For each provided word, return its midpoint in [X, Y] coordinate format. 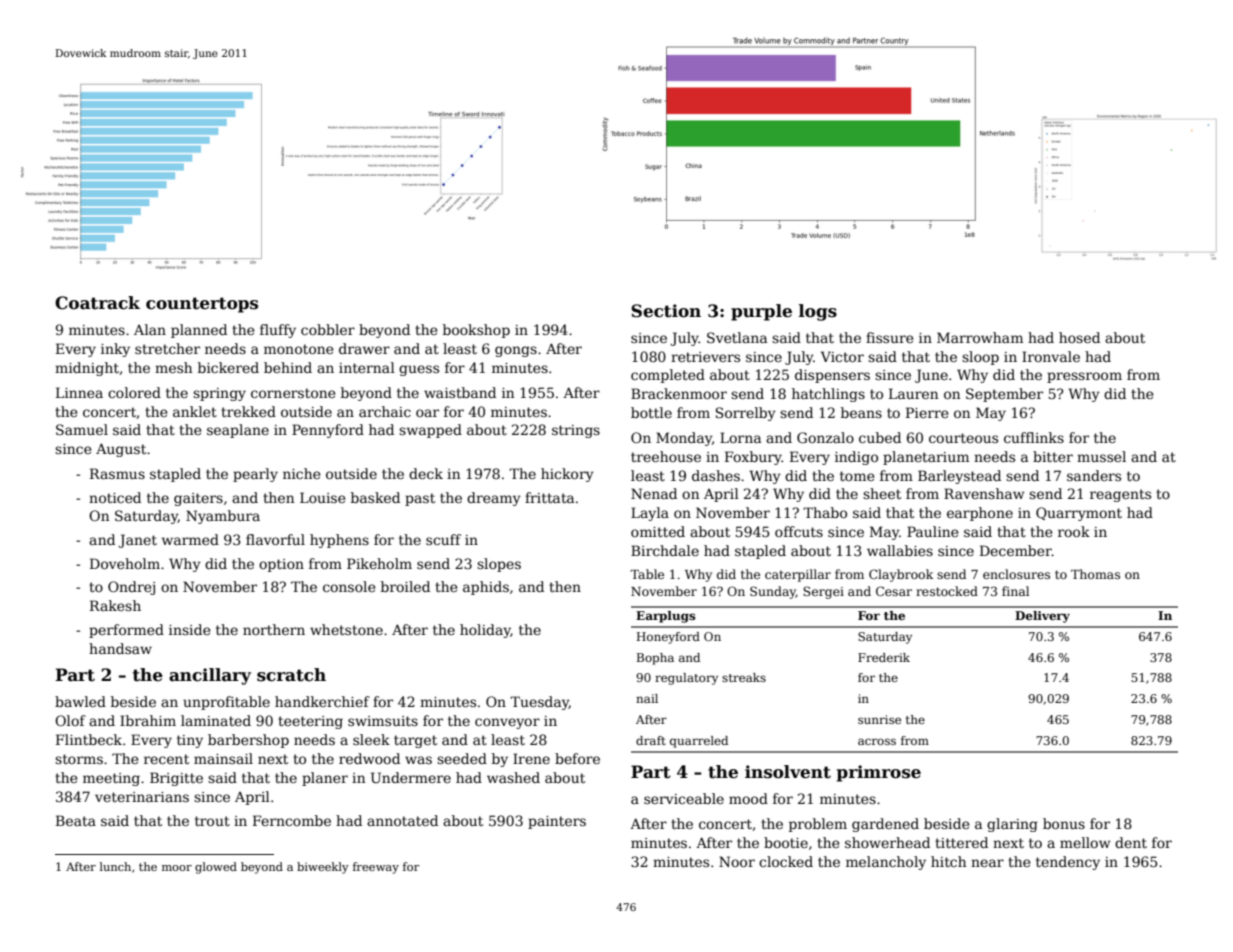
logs [818, 312]
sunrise [879, 719]
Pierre [927, 412]
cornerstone [293, 393]
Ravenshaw [984, 493]
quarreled [699, 742]
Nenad [654, 493]
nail [647, 698]
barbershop [248, 741]
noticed [115, 497]
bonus [1064, 823]
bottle [651, 412]
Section [666, 311]
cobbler [328, 329]
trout [212, 821]
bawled [80, 701]
